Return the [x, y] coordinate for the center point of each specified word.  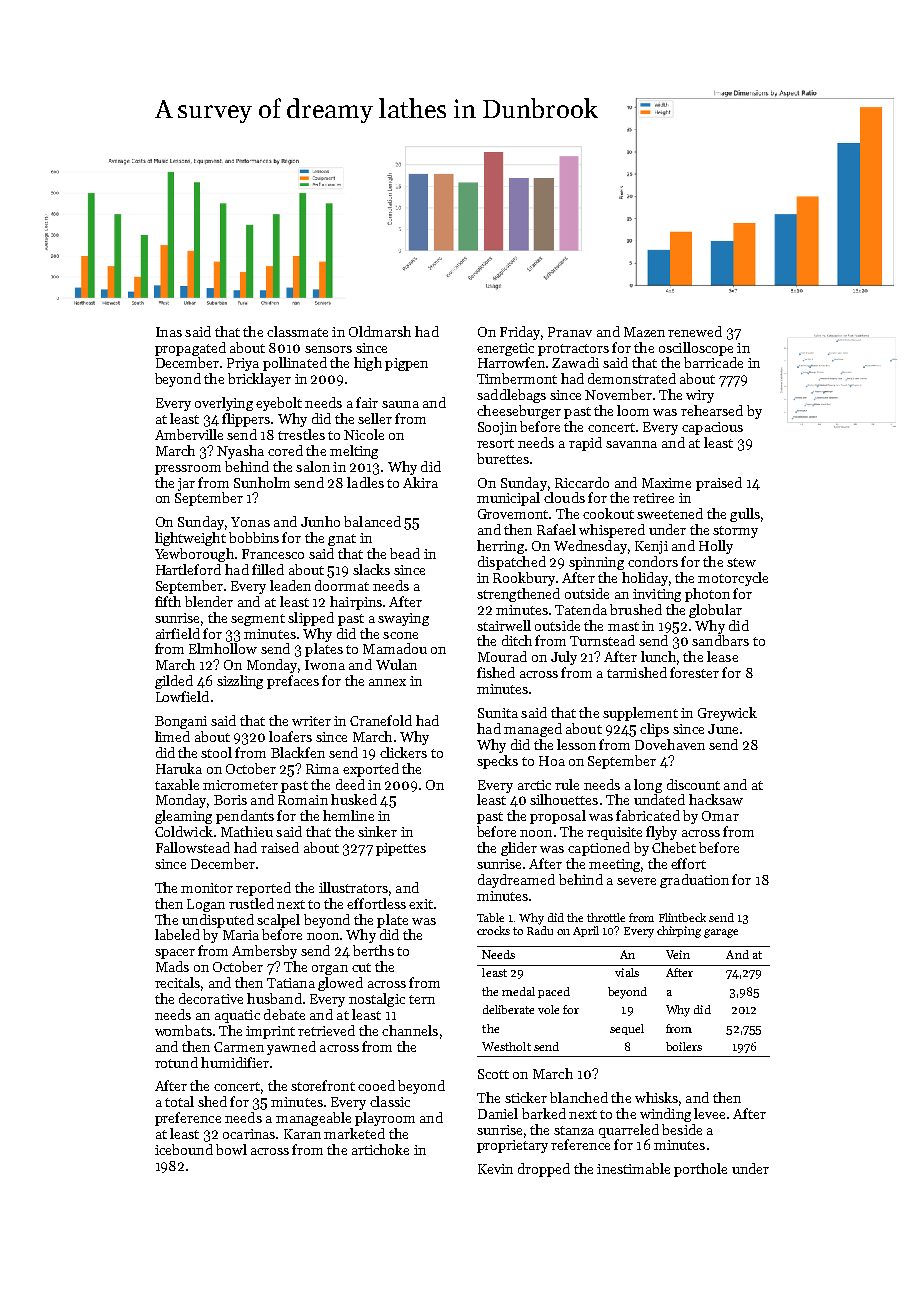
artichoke [380, 1149]
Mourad [502, 656]
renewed [695, 331]
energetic [505, 349]
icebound [184, 1149]
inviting [657, 595]
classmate [297, 331]
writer [311, 721]
